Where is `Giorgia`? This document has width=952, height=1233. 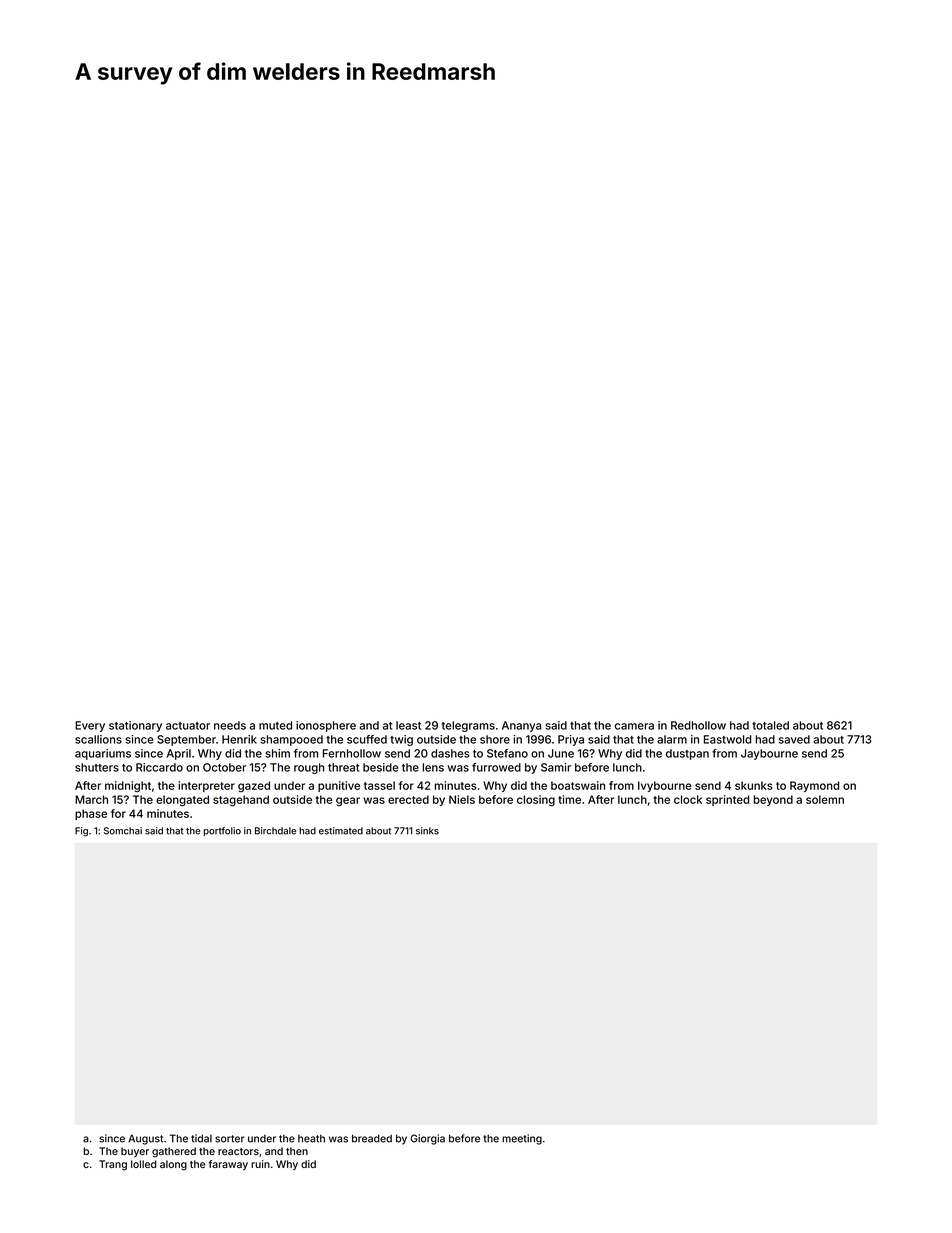 Giorgia is located at coordinates (427, 1139).
